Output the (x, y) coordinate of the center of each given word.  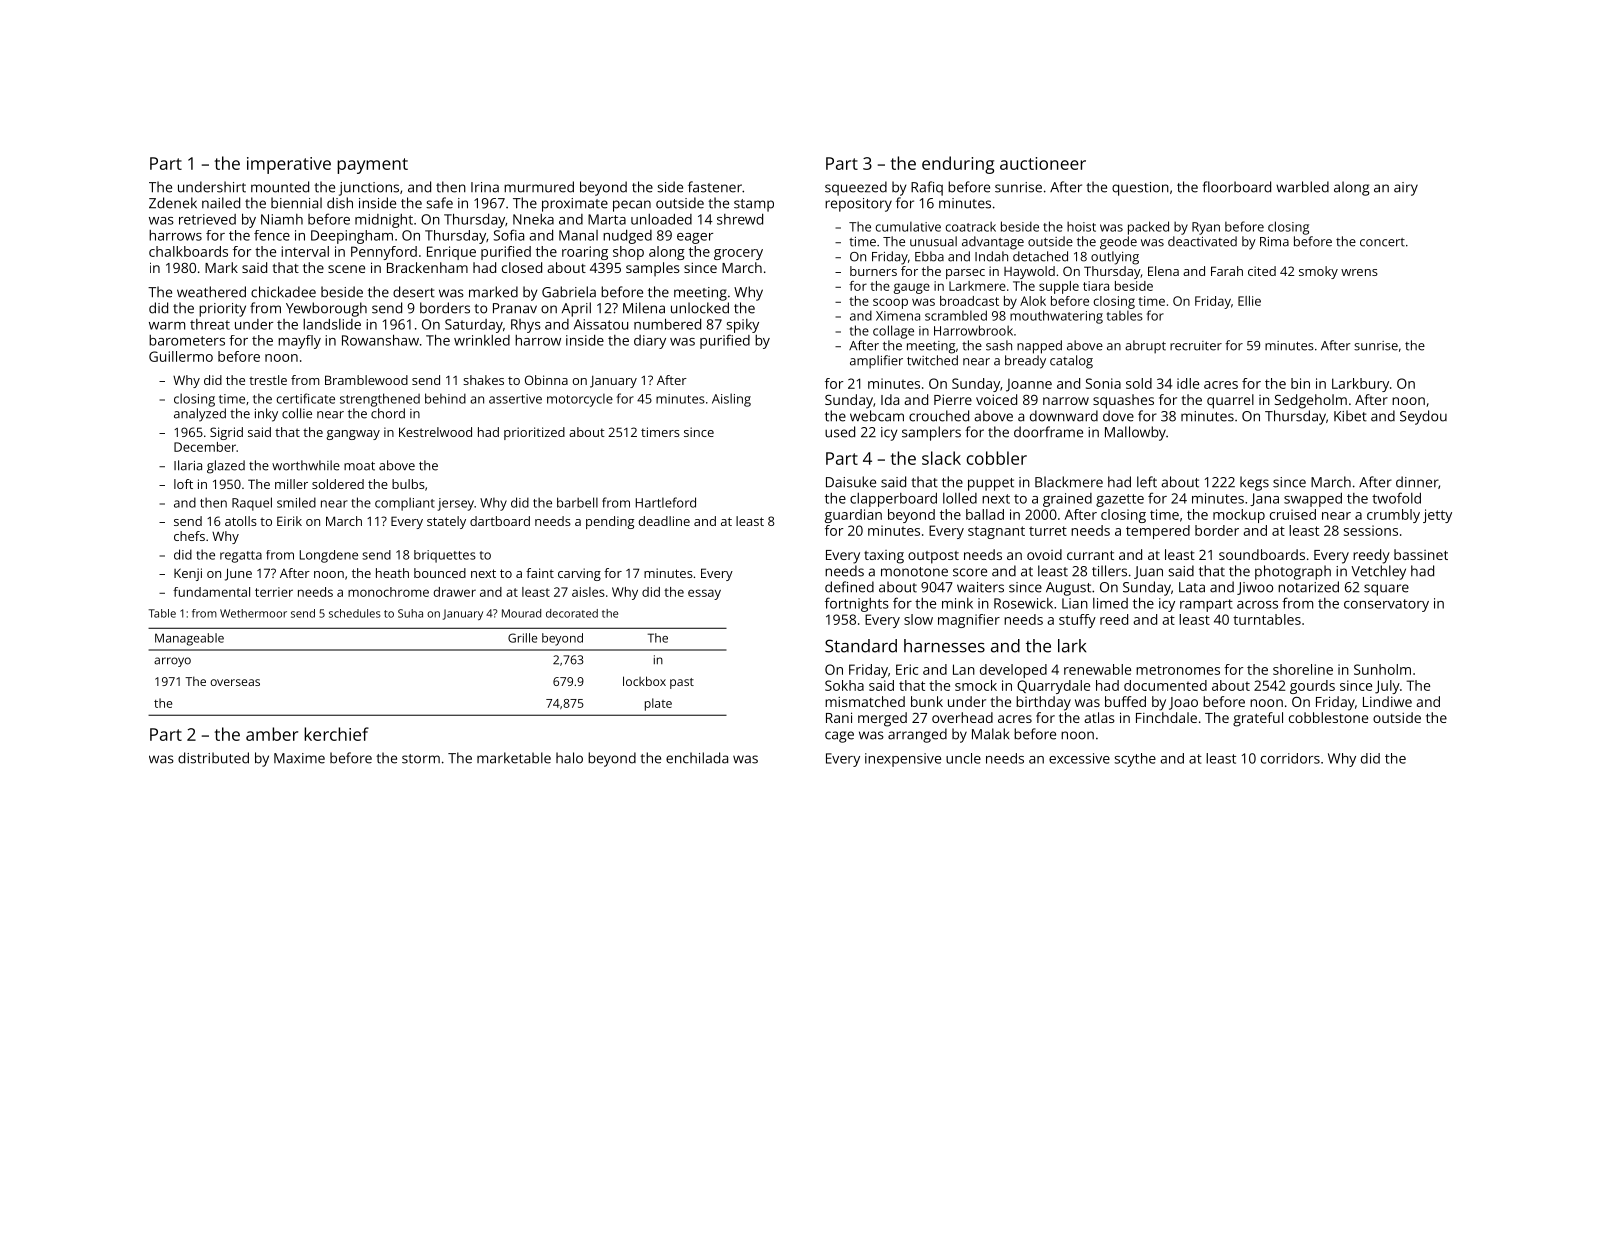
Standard (861, 646)
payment (372, 166)
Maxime (299, 758)
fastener (715, 187)
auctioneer (1043, 163)
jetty (1437, 516)
